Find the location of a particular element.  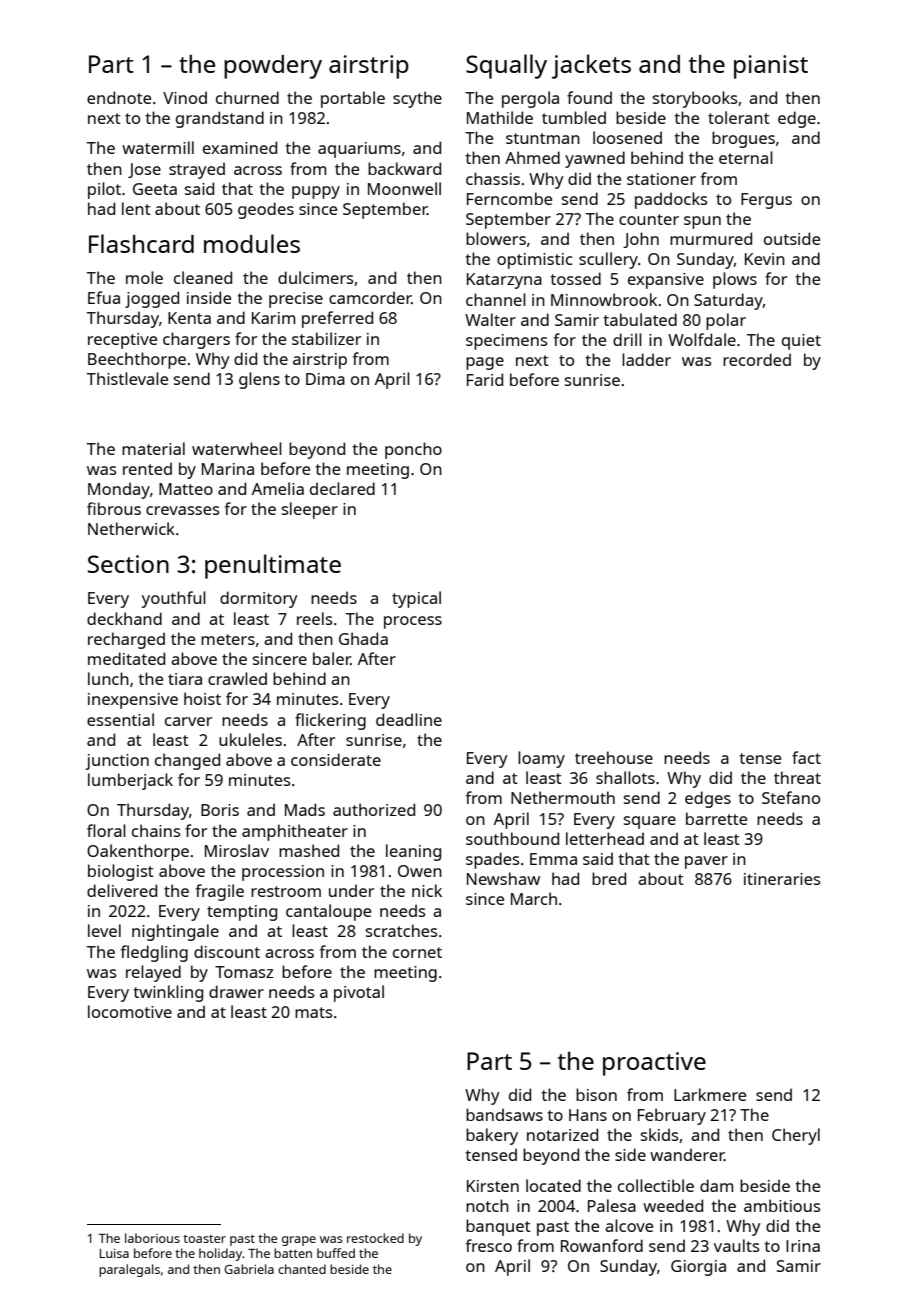

found is located at coordinates (589, 97).
